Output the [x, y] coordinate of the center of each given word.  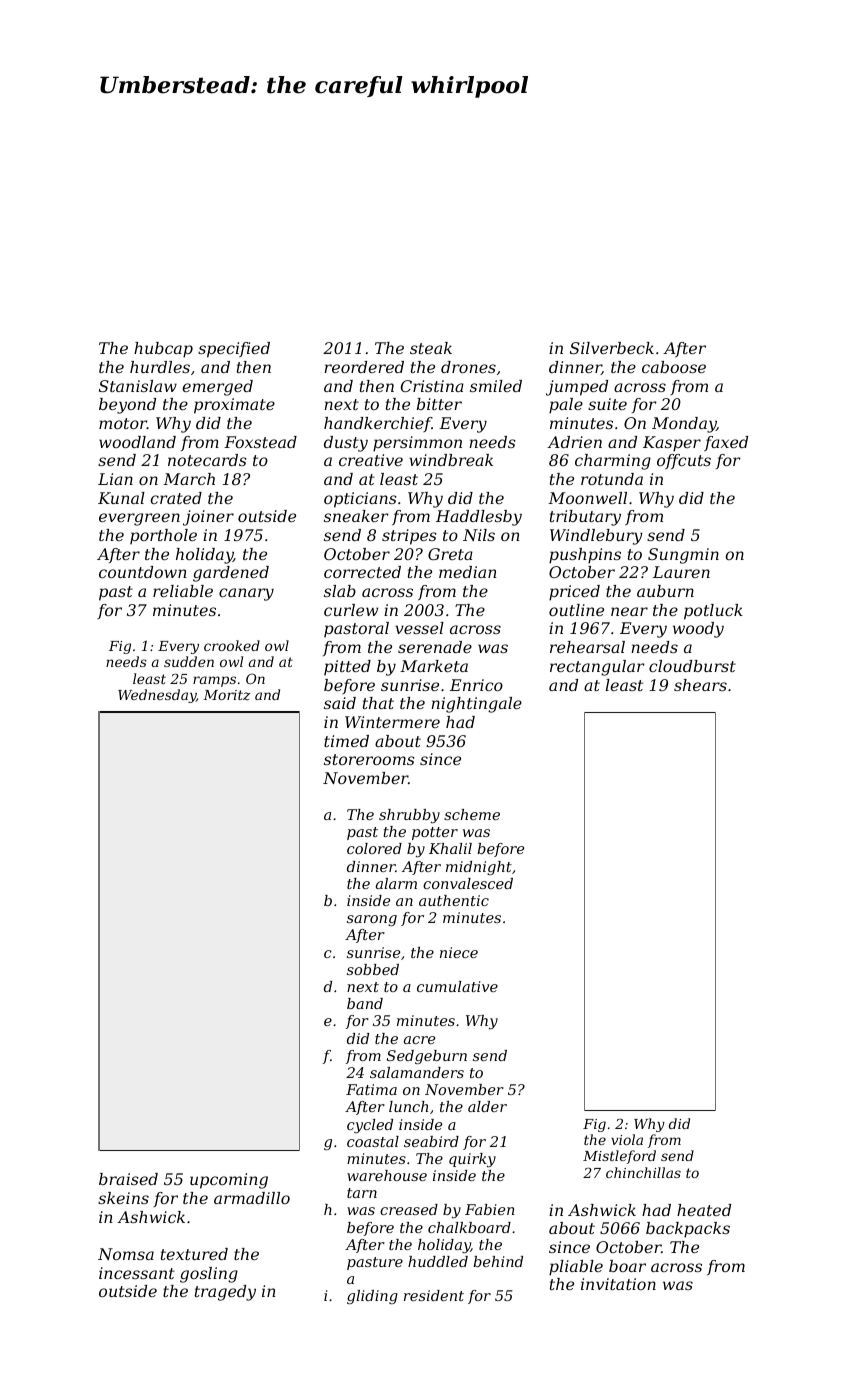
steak [431, 348]
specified [234, 350]
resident [434, 1295]
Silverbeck [612, 348]
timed [346, 741]
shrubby [409, 816]
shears [700, 685]
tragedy [225, 1293]
